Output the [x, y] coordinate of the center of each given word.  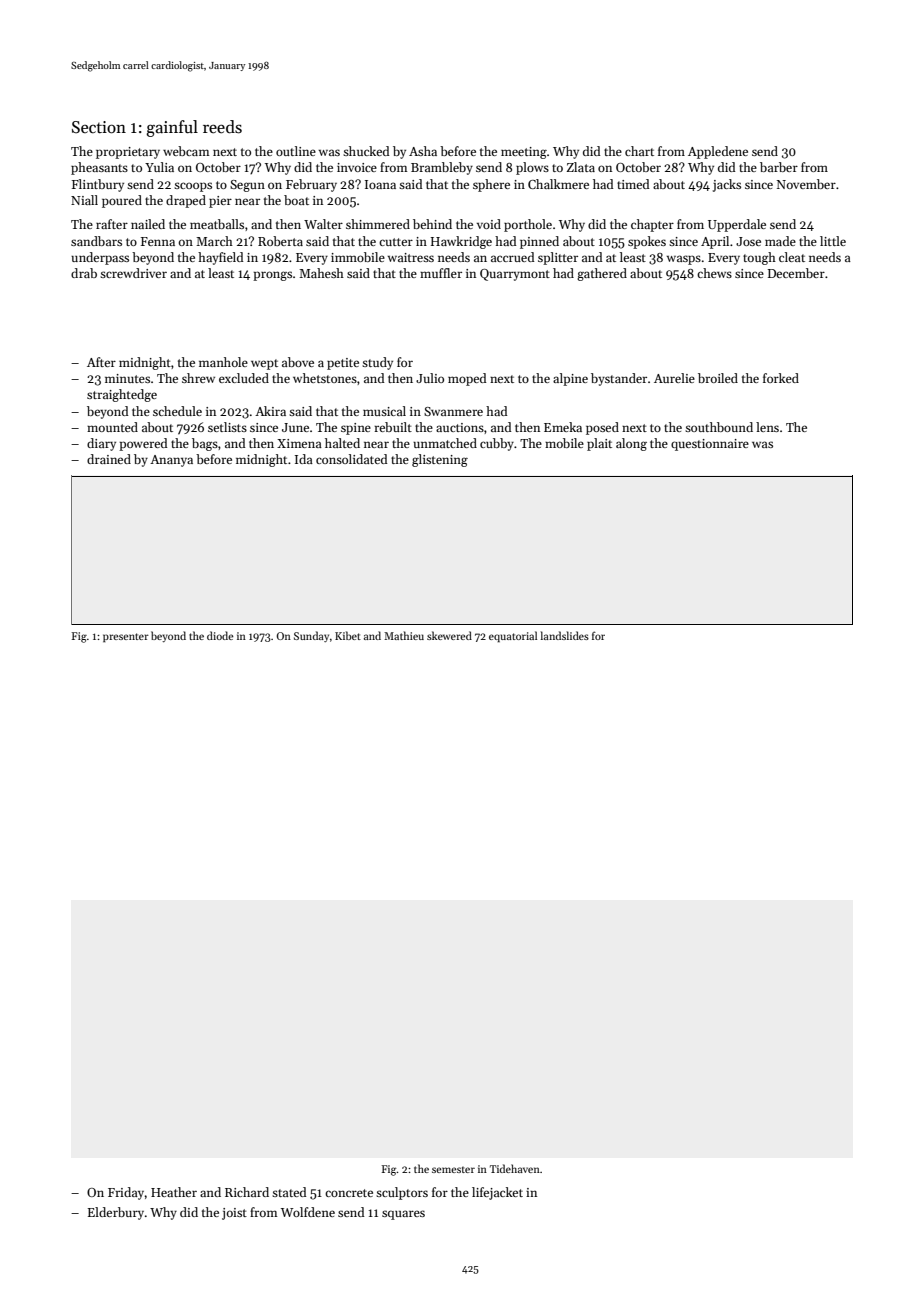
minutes [127, 378]
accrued [513, 257]
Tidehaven [515, 1168]
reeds [222, 127]
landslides [565, 635]
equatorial [513, 636]
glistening [440, 460]
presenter [126, 637]
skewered [449, 635]
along [631, 444]
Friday [126, 1193]
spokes [647, 242]
